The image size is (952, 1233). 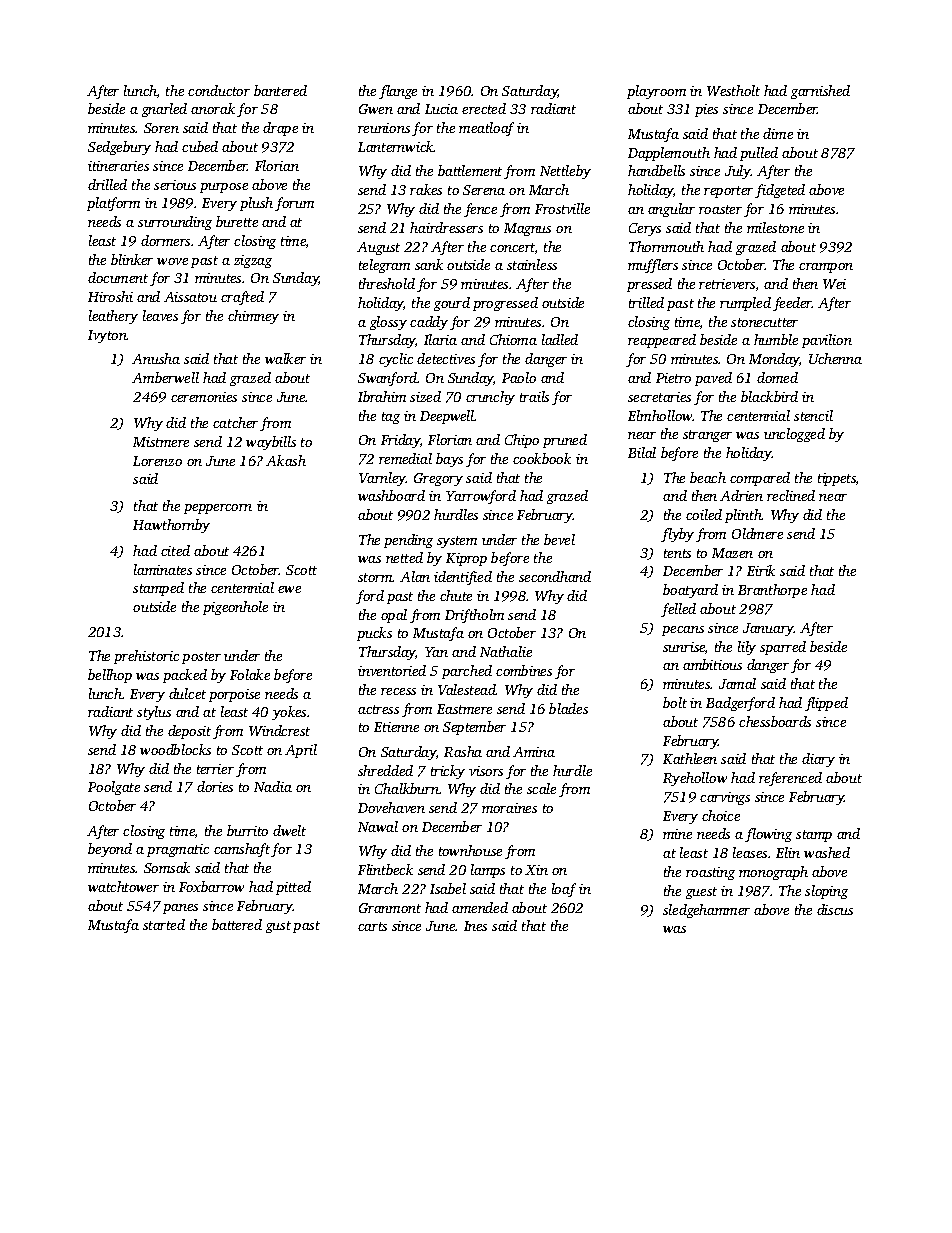 I want to click on sank, so click(x=429, y=264).
